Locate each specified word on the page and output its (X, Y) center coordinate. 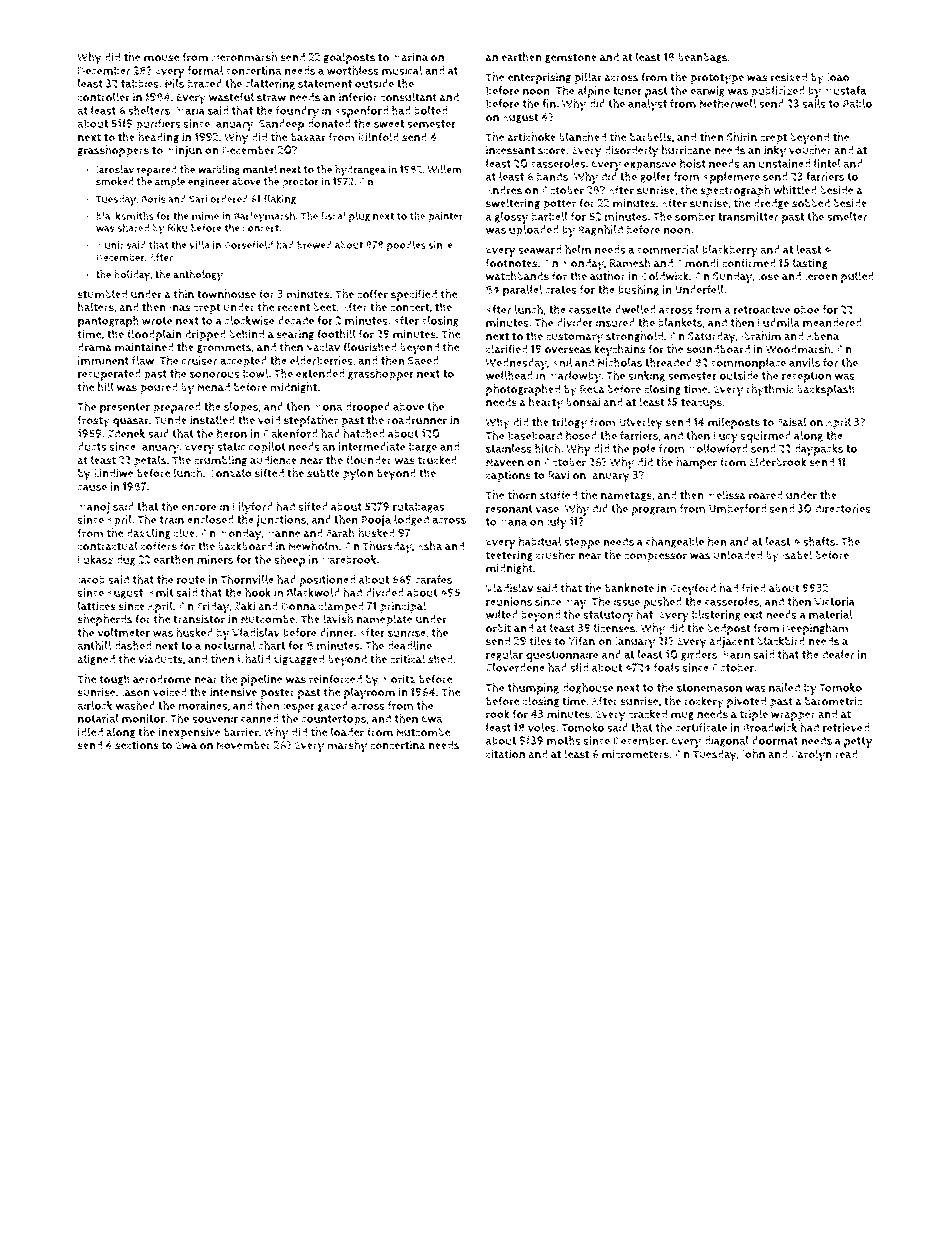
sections (137, 745)
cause (92, 487)
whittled (795, 190)
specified (414, 295)
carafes (433, 579)
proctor (300, 183)
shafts (819, 541)
